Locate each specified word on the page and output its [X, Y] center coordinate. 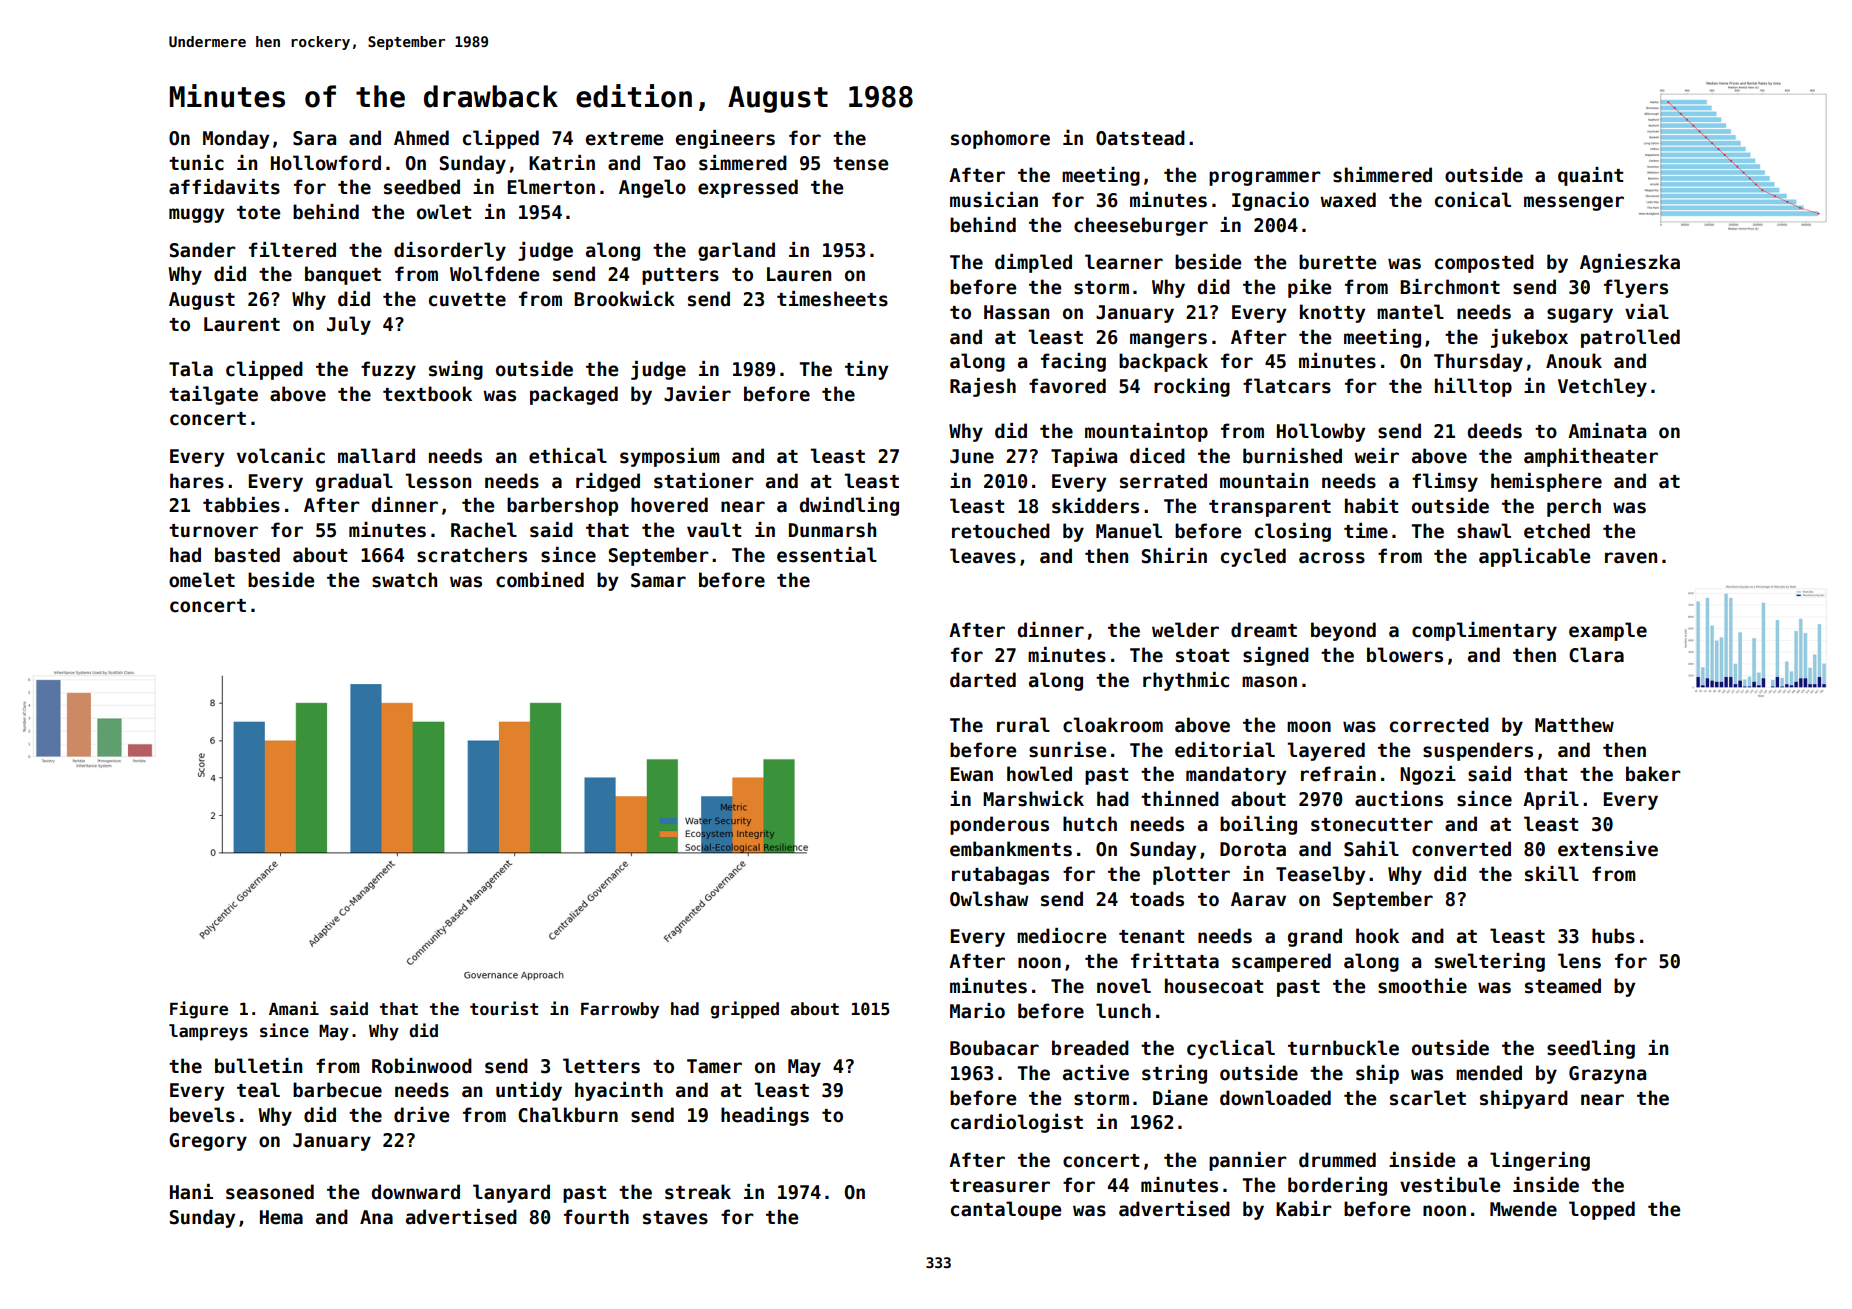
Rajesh [983, 387]
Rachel [484, 530]
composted [1484, 263]
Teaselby [1320, 875]
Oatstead [1140, 138]
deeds [1495, 431]
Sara [314, 138]
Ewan [972, 774]
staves [675, 1218]
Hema [281, 1217]
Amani [294, 1008]
